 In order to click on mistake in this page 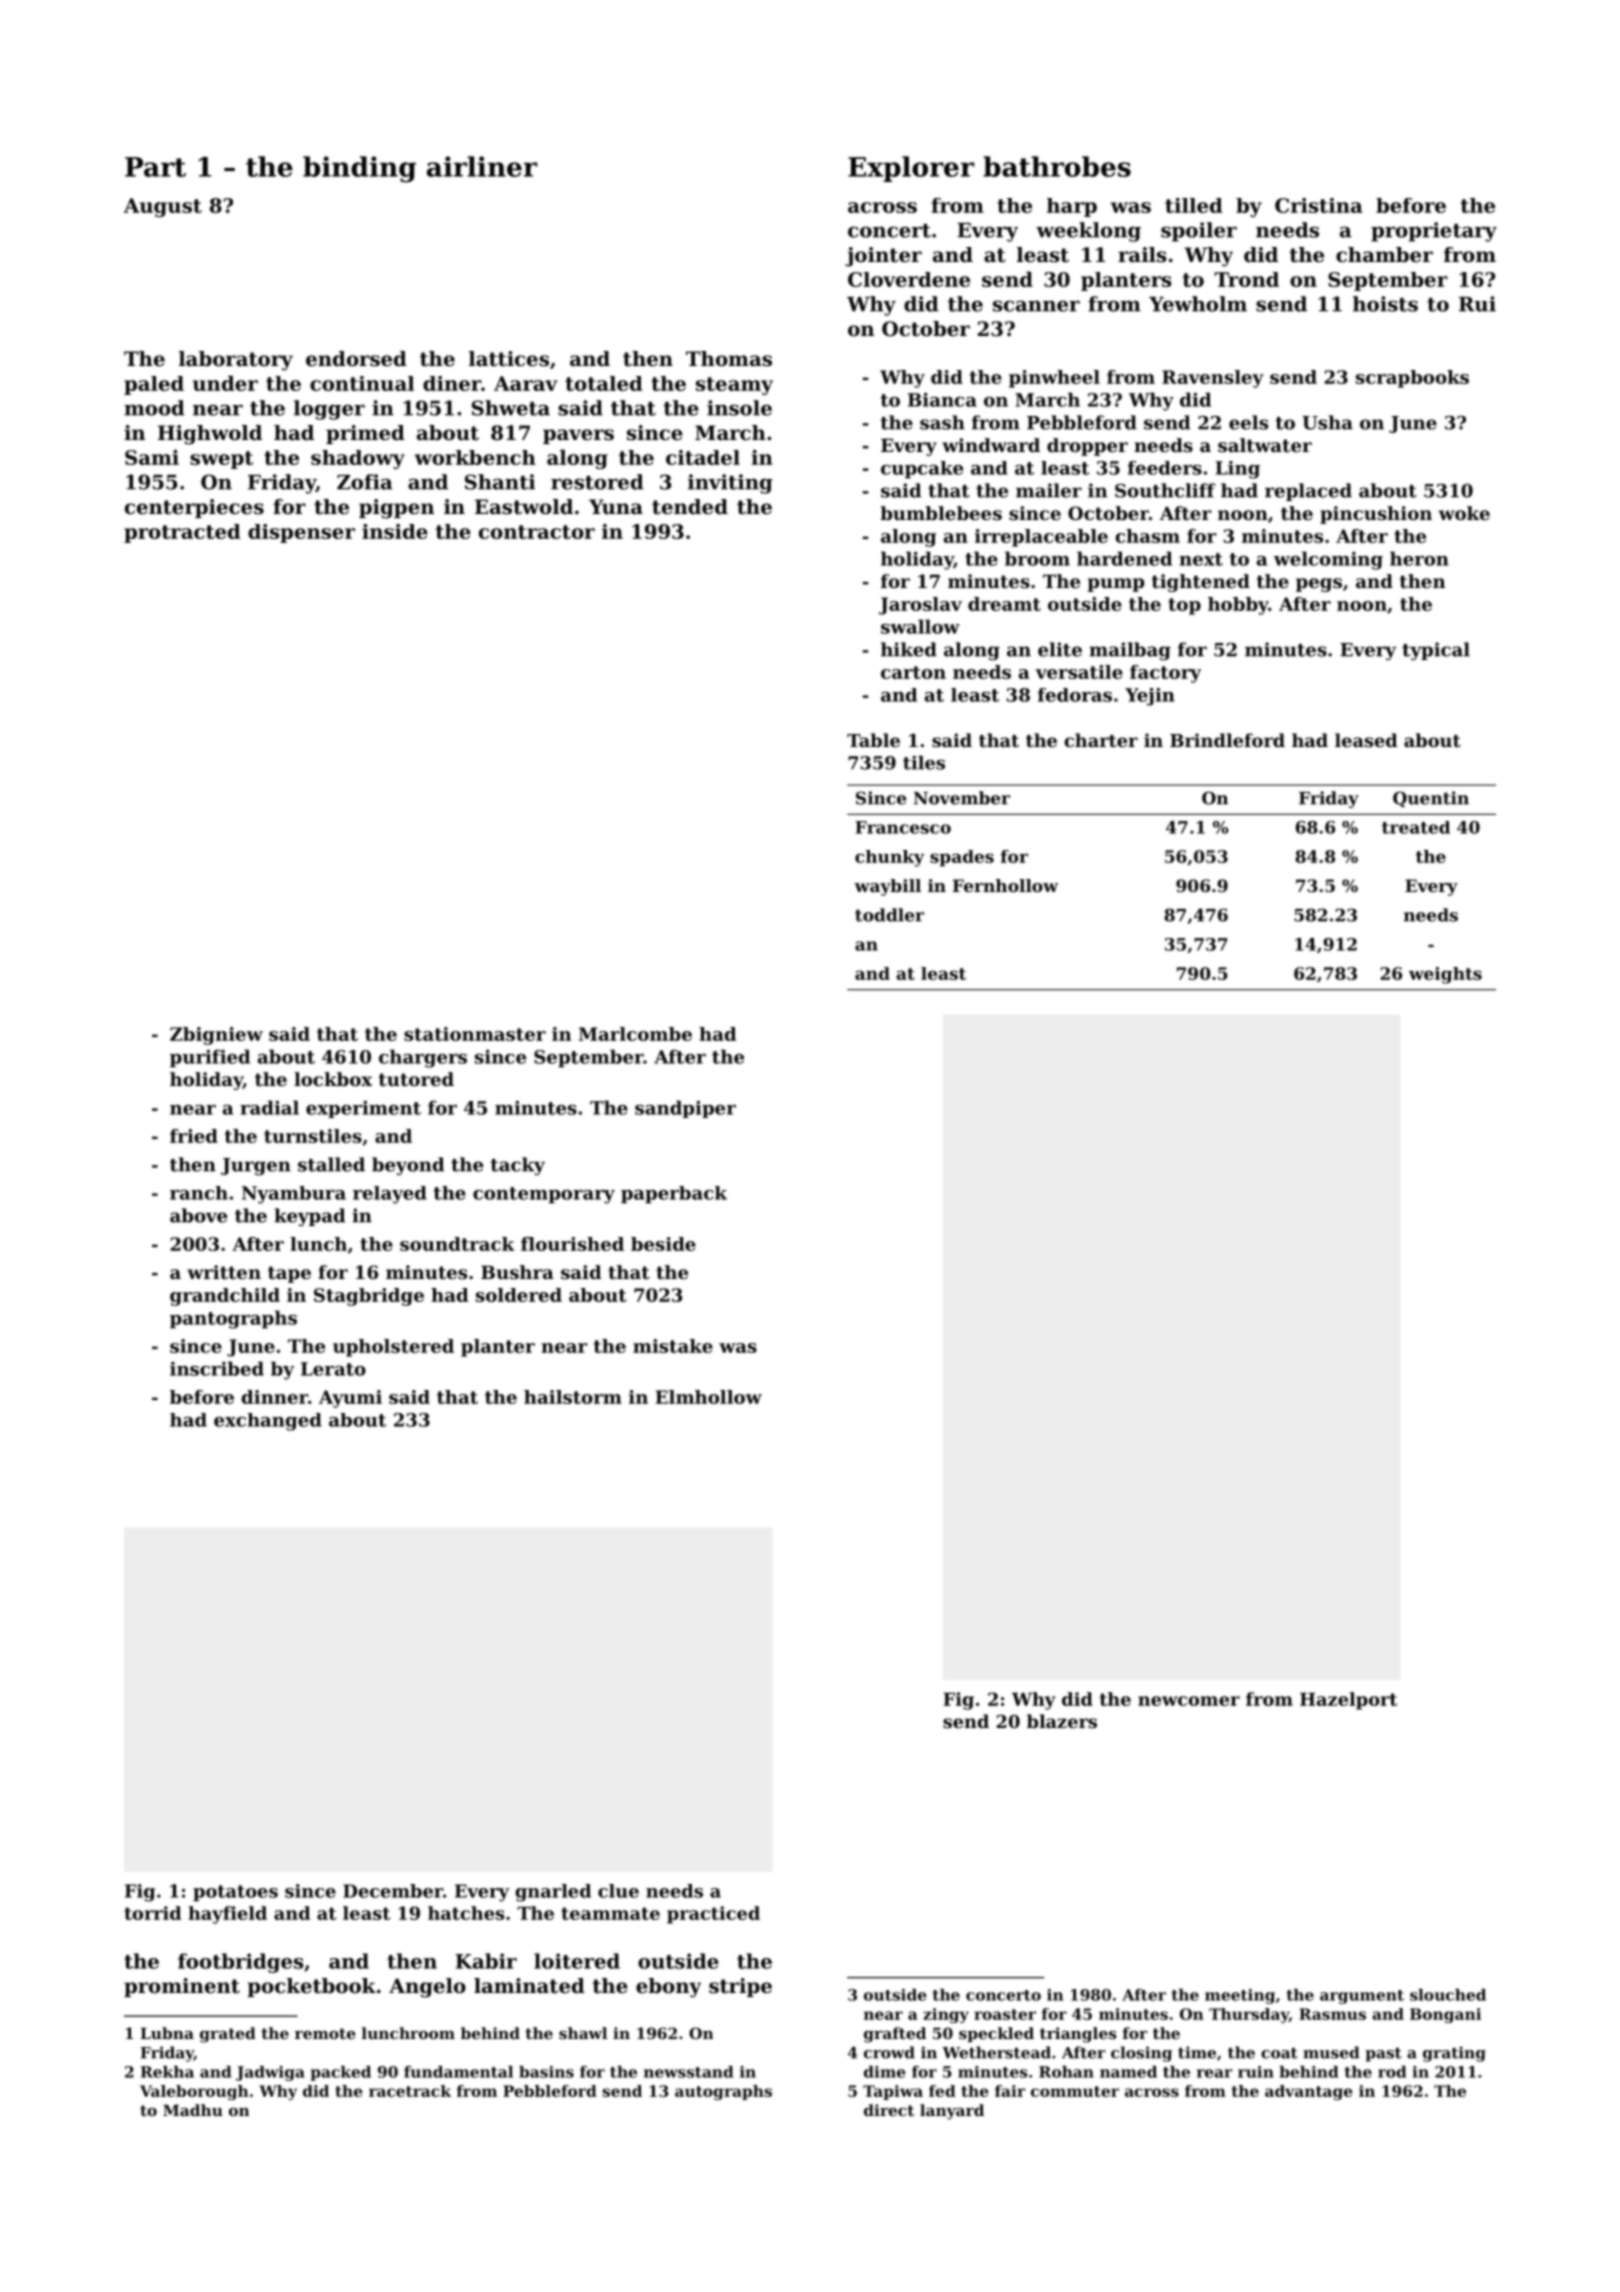, I will do `click(673, 1346)`.
